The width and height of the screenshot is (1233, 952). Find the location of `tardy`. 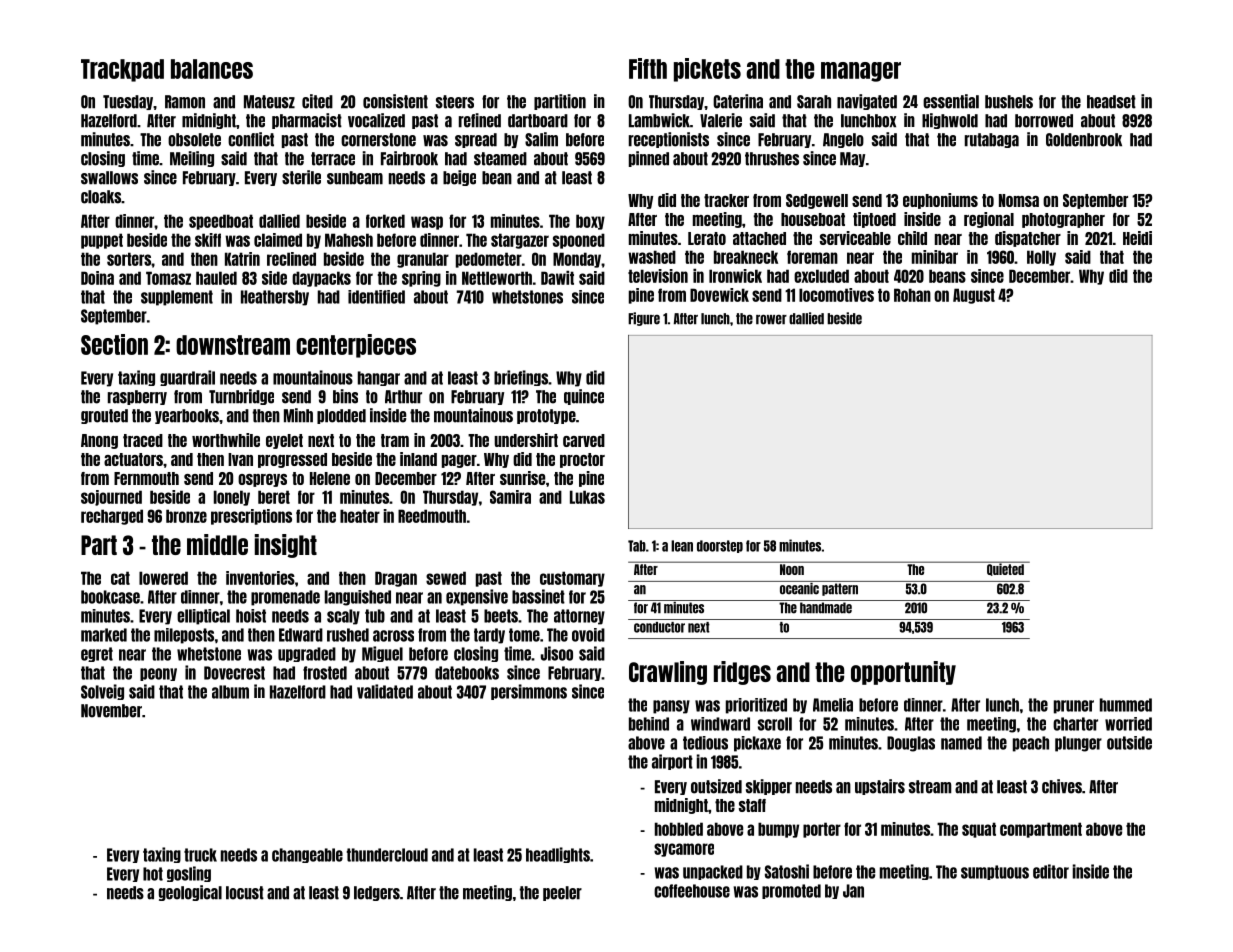

tardy is located at coordinates (489, 636).
